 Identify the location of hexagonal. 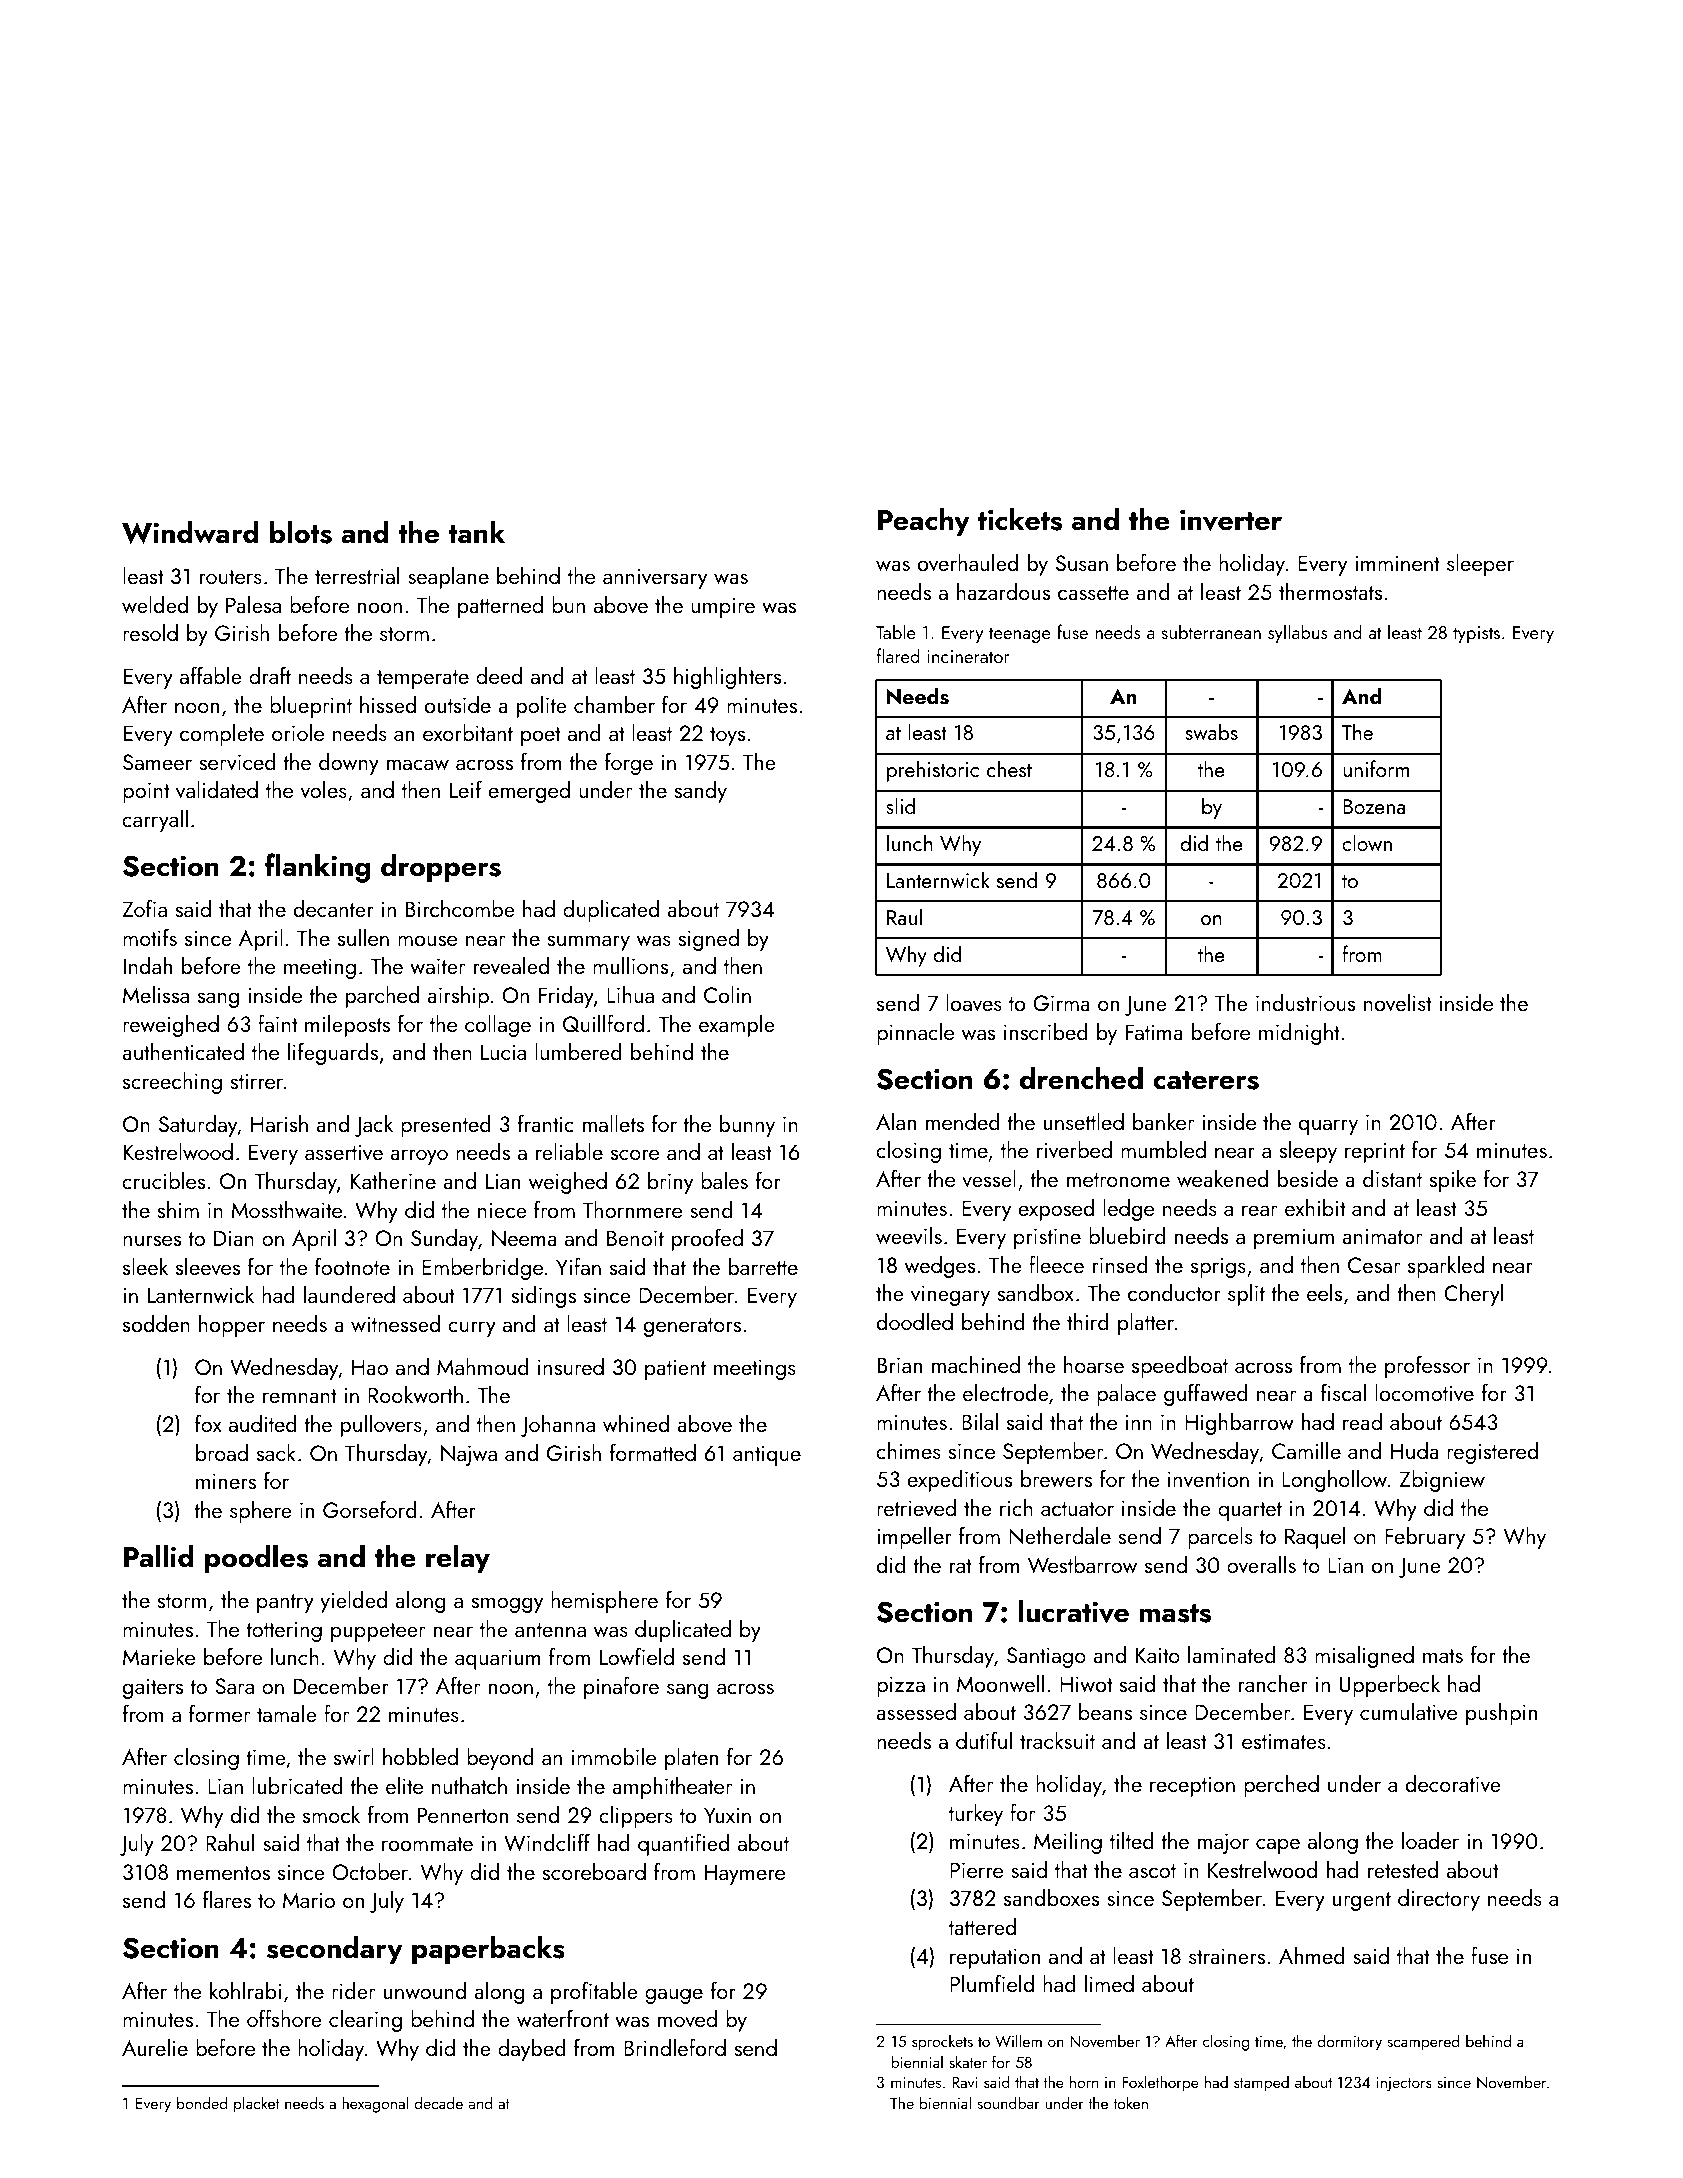
(375, 2104).
